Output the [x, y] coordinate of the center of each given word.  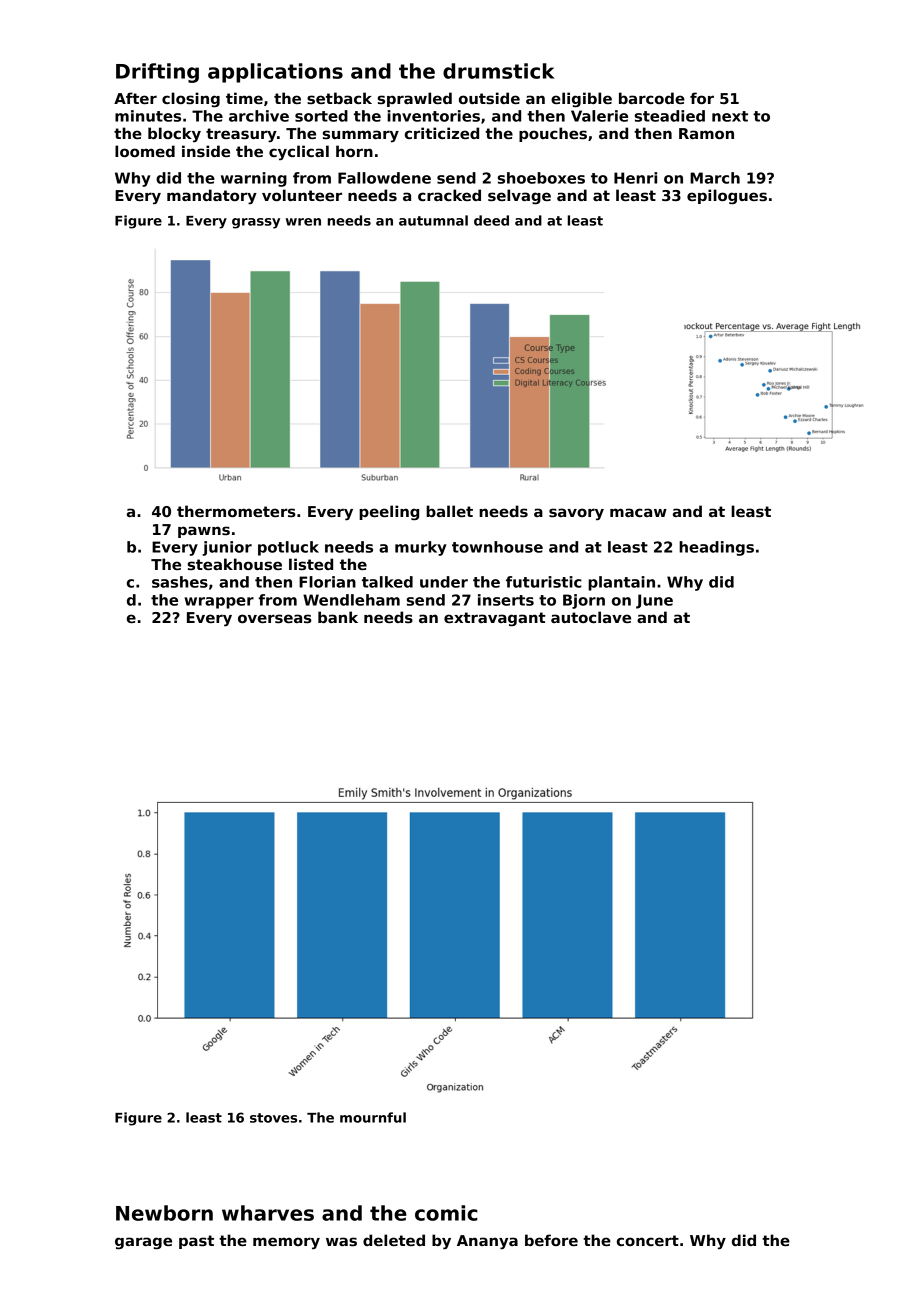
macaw [638, 512]
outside [489, 98]
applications [275, 73]
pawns [204, 532]
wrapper [219, 603]
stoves [273, 1118]
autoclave [591, 617]
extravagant [494, 619]
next [730, 116]
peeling [389, 512]
